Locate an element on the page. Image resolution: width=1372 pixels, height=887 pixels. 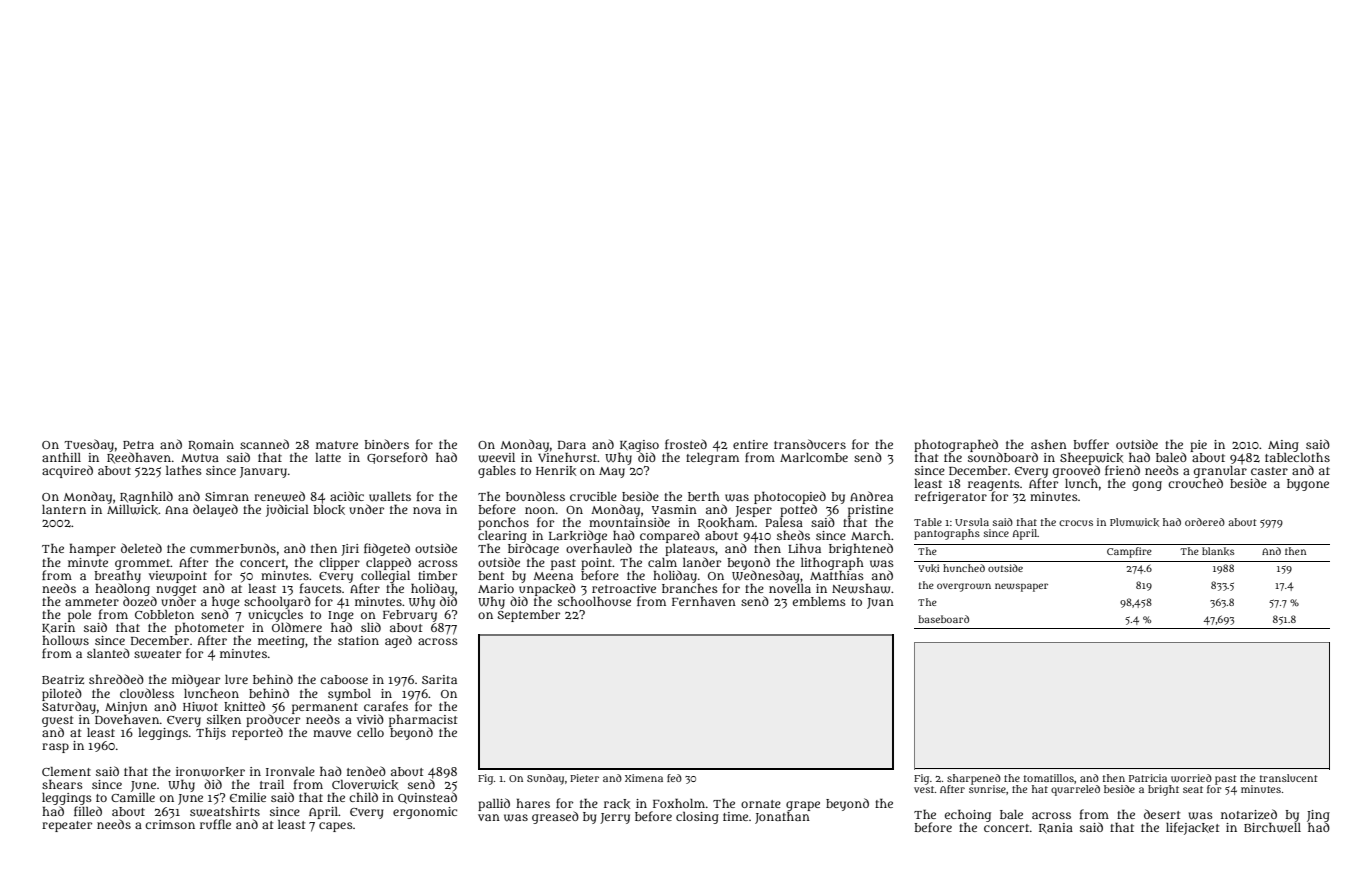
Petra is located at coordinates (138, 445).
